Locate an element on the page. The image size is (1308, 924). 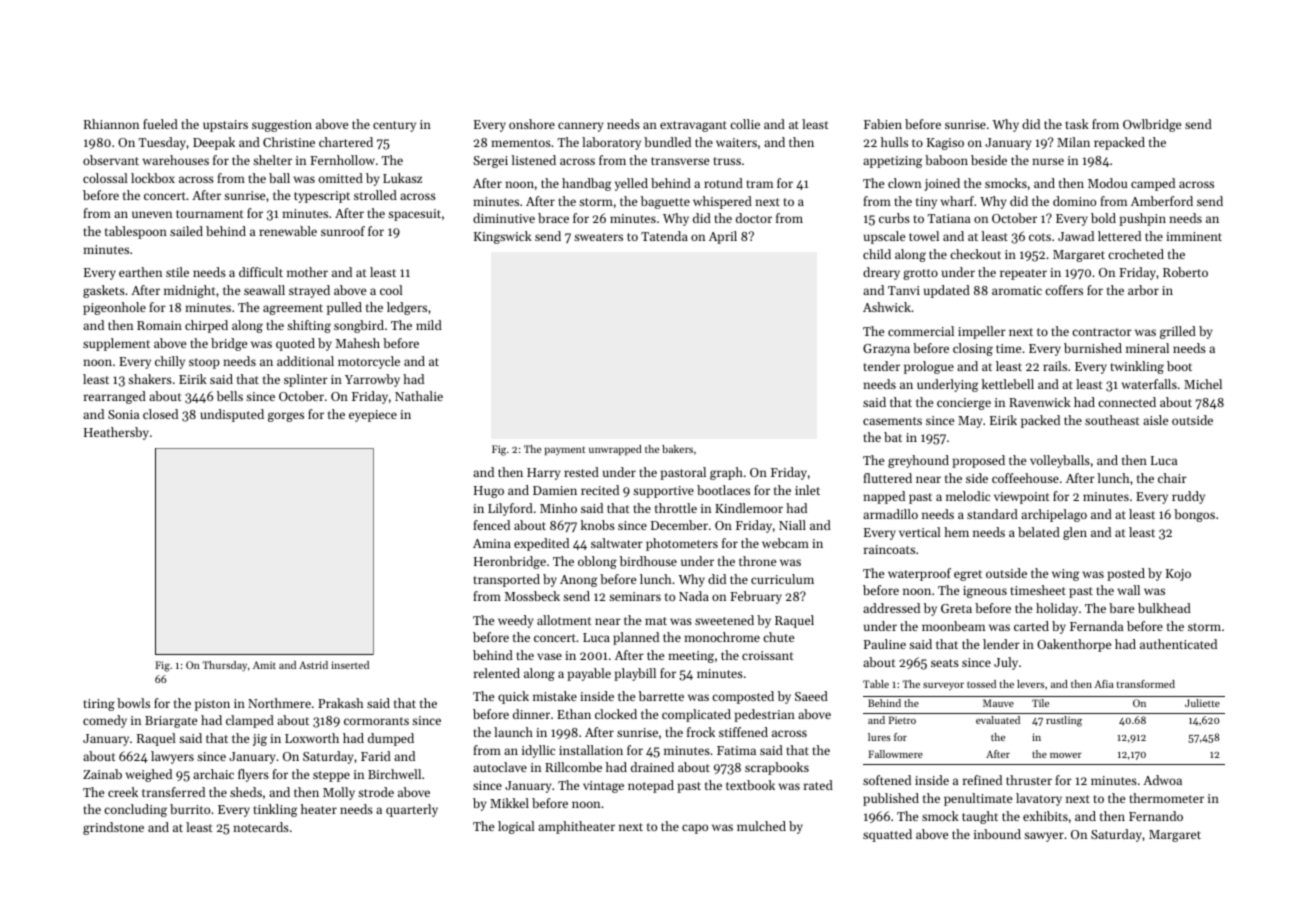
Deepak is located at coordinates (214, 143).
